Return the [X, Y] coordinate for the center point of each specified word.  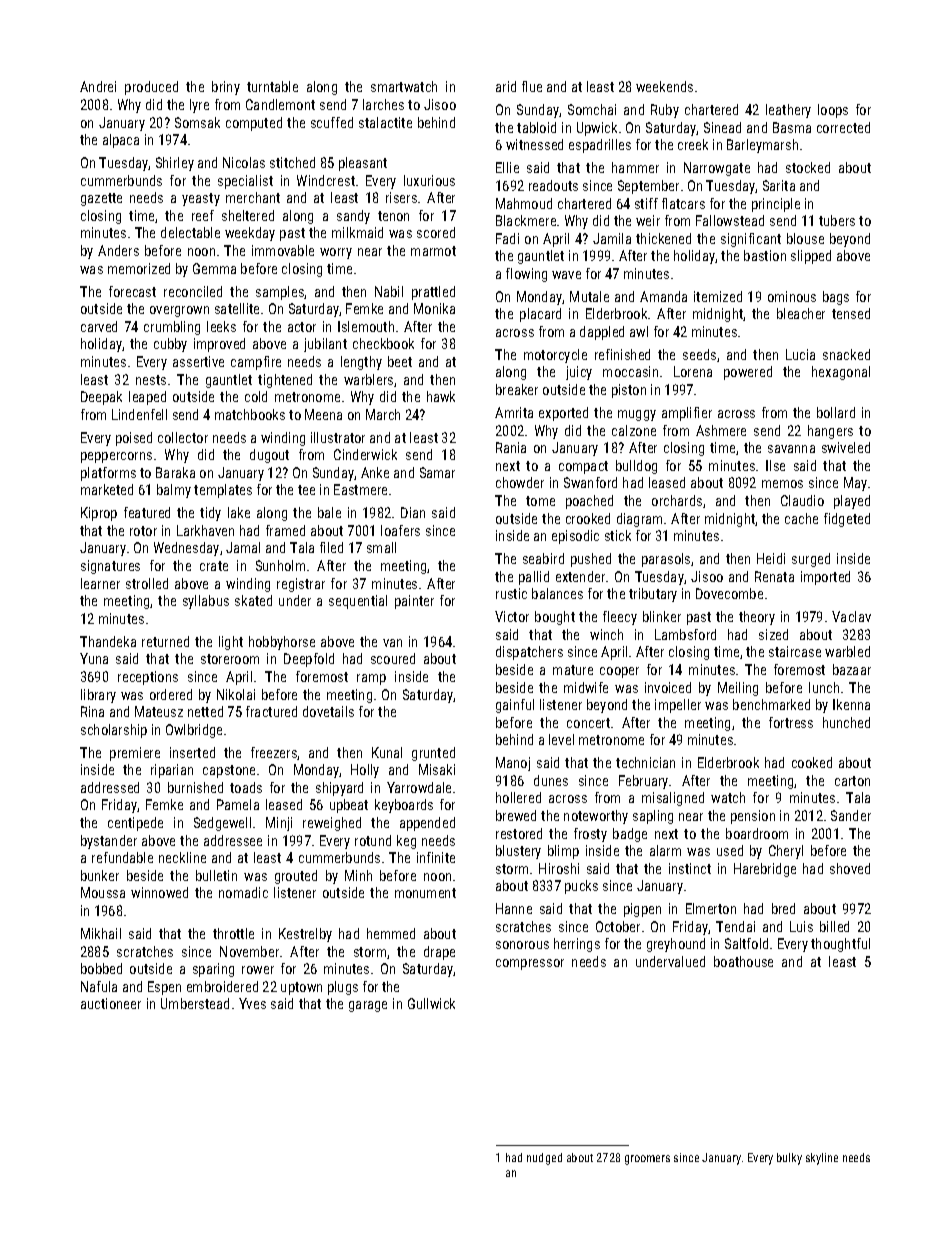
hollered [518, 797]
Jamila [612, 238]
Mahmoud [524, 203]
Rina [92, 711]
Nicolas [244, 162]
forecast [132, 291]
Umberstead [195, 1003]
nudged [544, 1159]
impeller [678, 706]
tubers [837, 220]
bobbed [101, 968]
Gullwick [431, 1003]
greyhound [676, 945]
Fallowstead [730, 220]
